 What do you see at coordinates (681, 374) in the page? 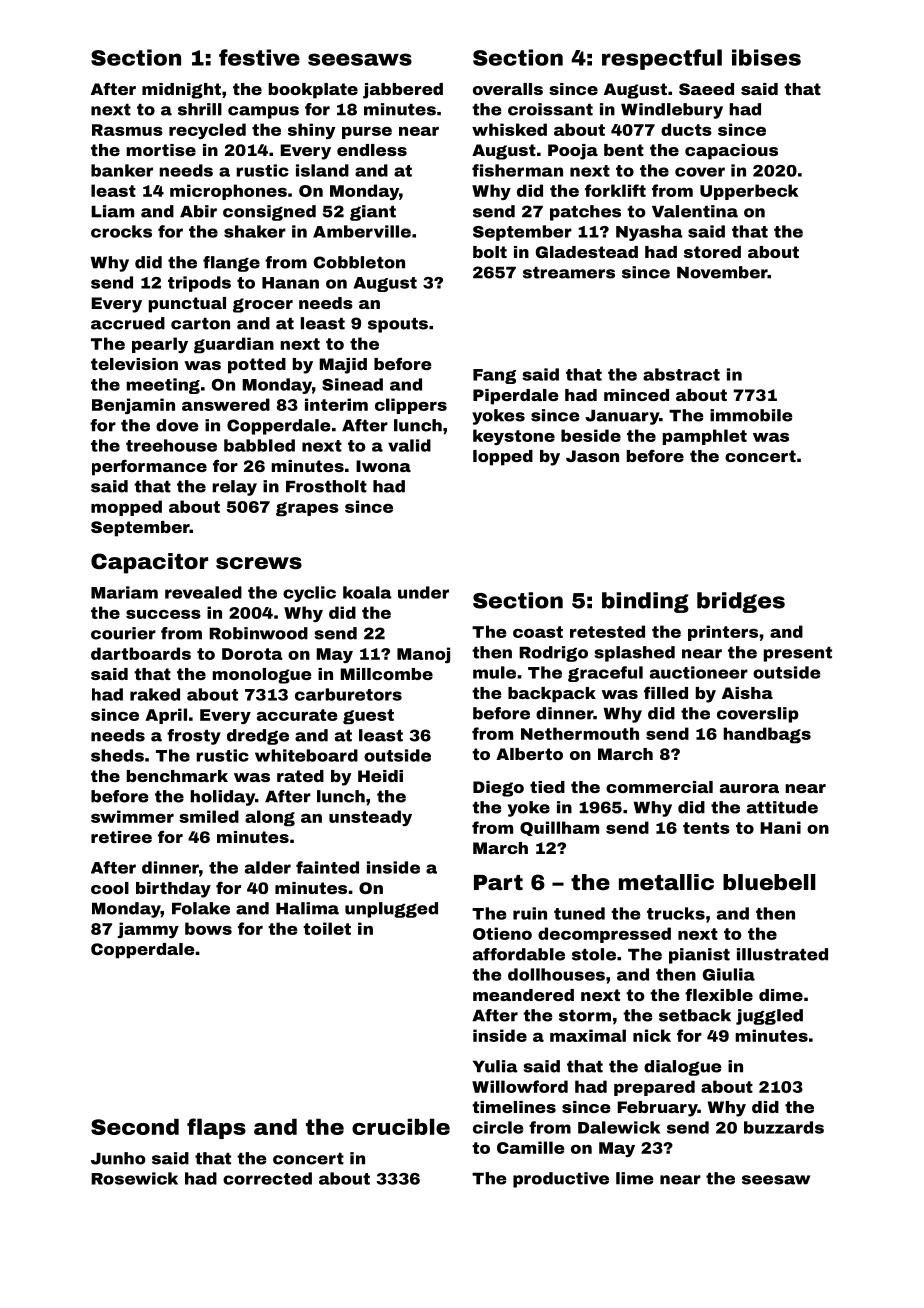
I see `abstract` at bounding box center [681, 374].
